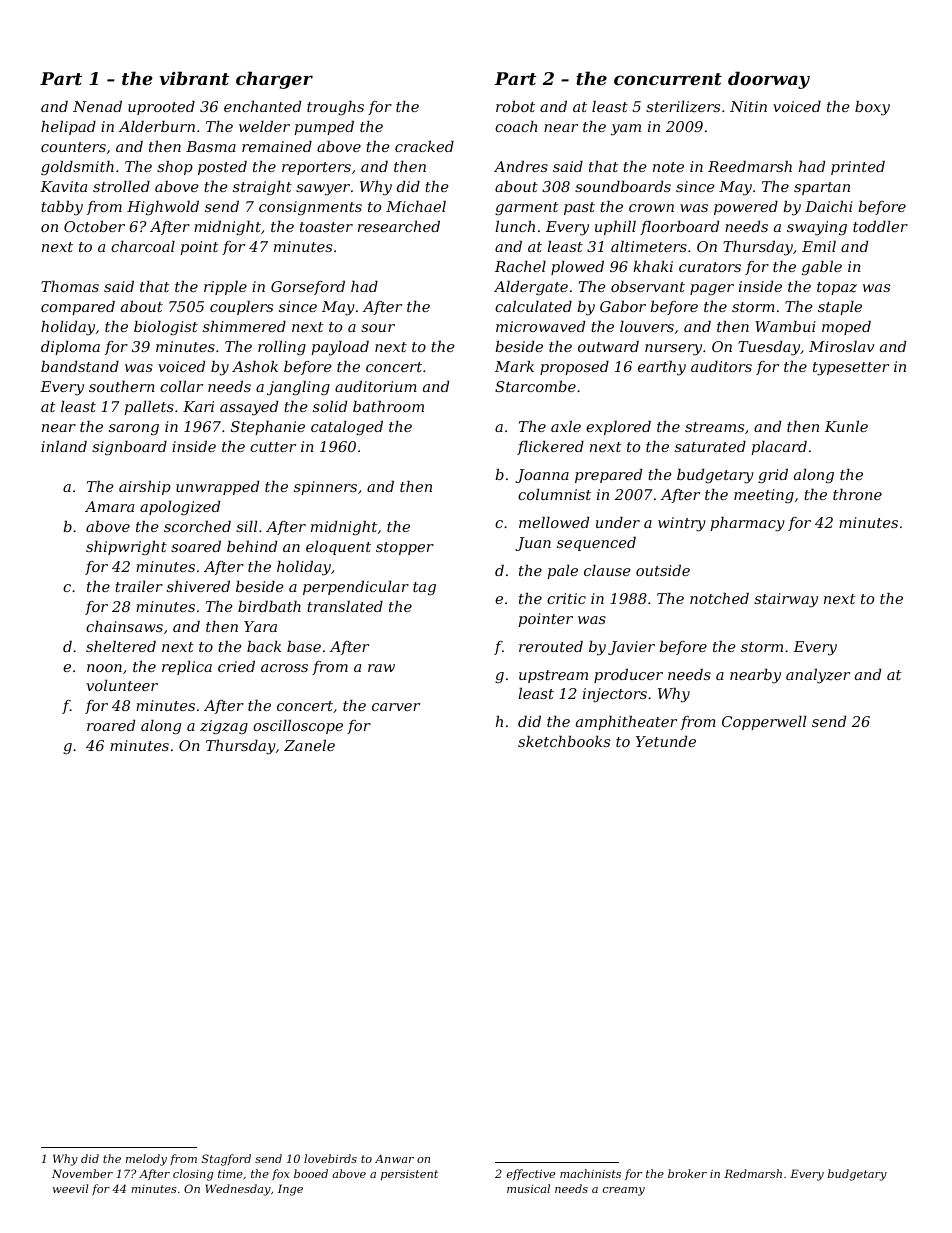 This screenshot has height=1233, width=952. I want to click on biologist, so click(166, 328).
